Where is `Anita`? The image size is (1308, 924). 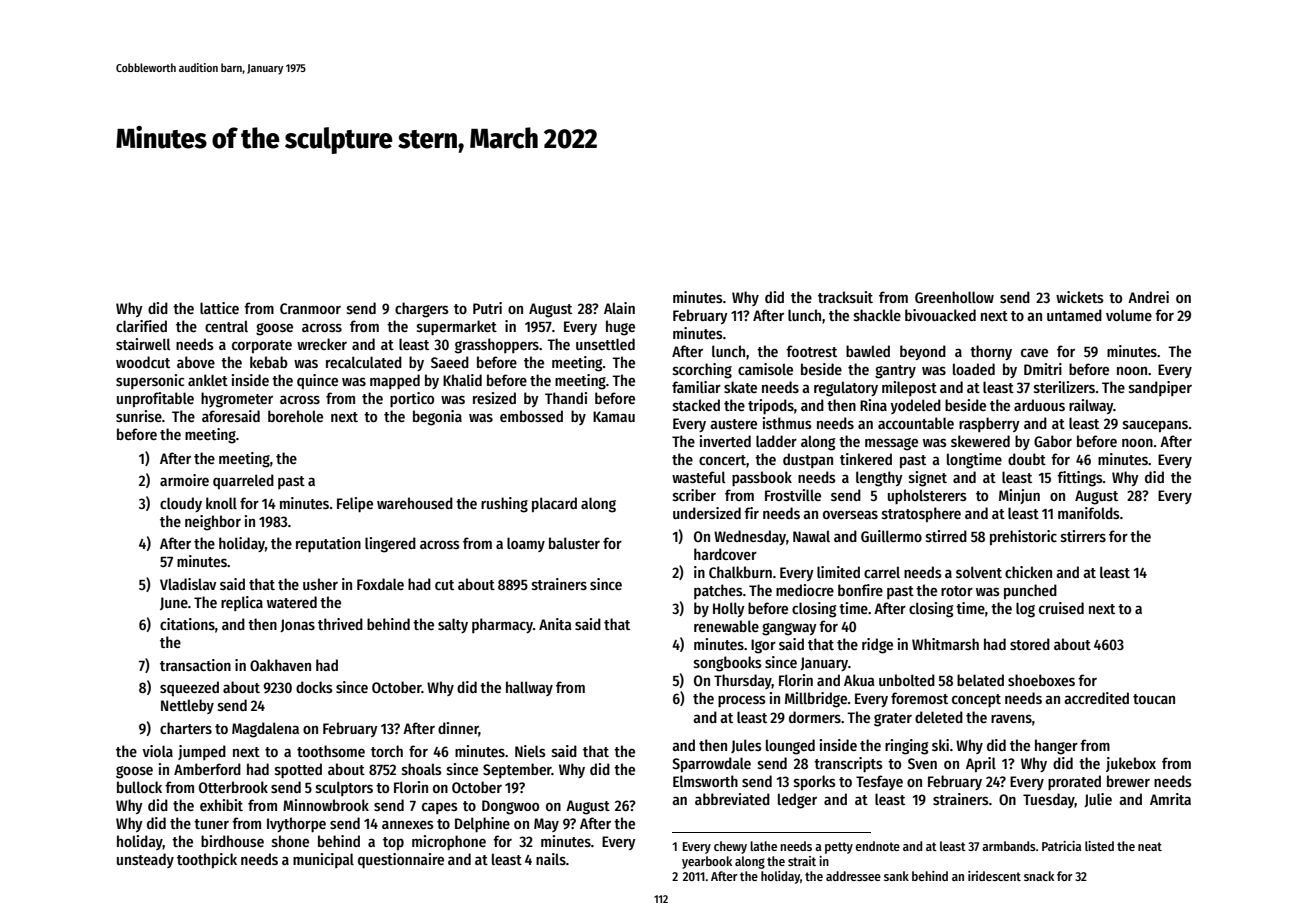 Anita is located at coordinates (555, 624).
